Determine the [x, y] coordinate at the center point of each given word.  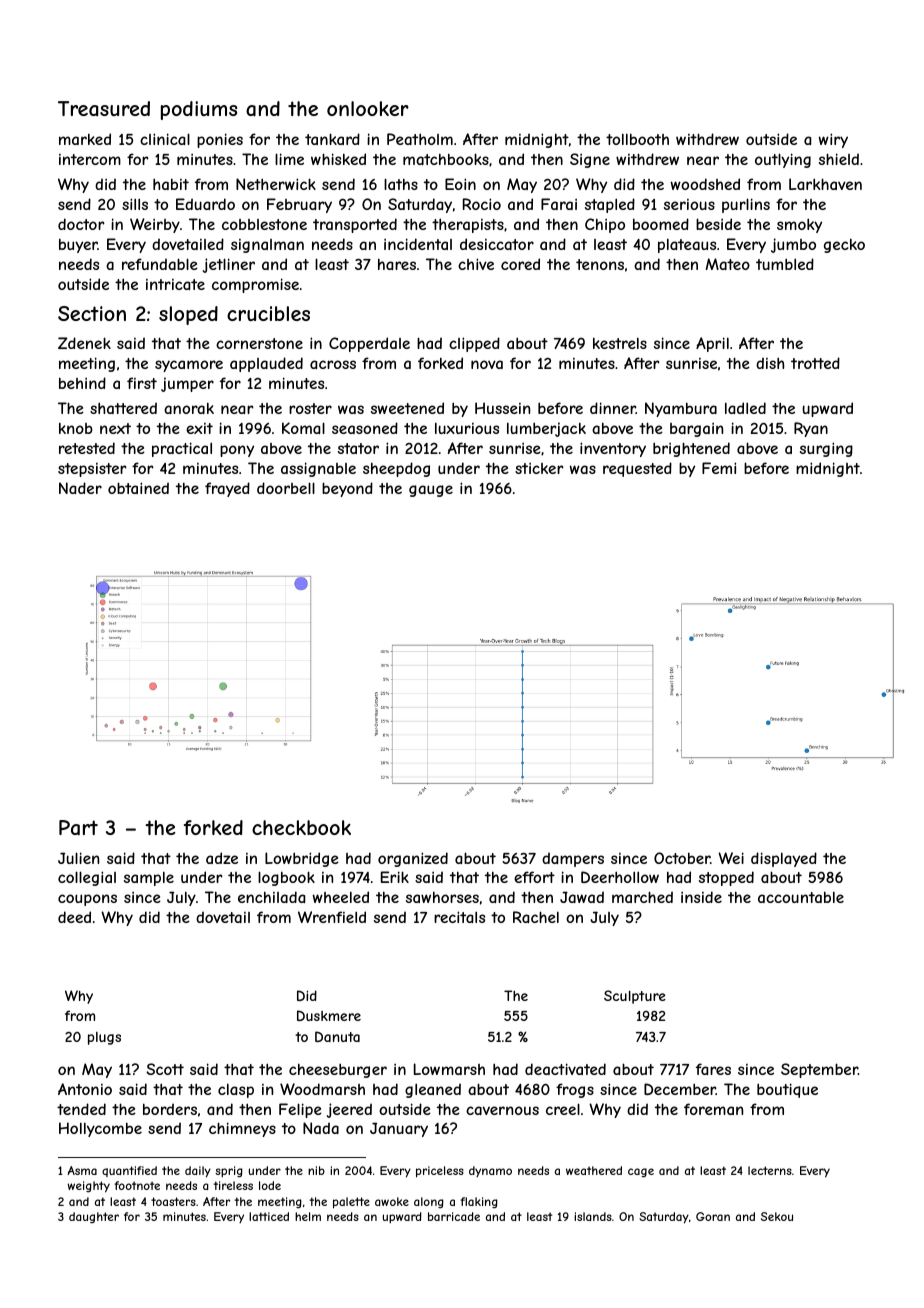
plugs [104, 1038]
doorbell [286, 488]
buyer [78, 245]
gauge [431, 491]
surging [826, 449]
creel [563, 1109]
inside [701, 897]
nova [487, 364]
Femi [719, 468]
